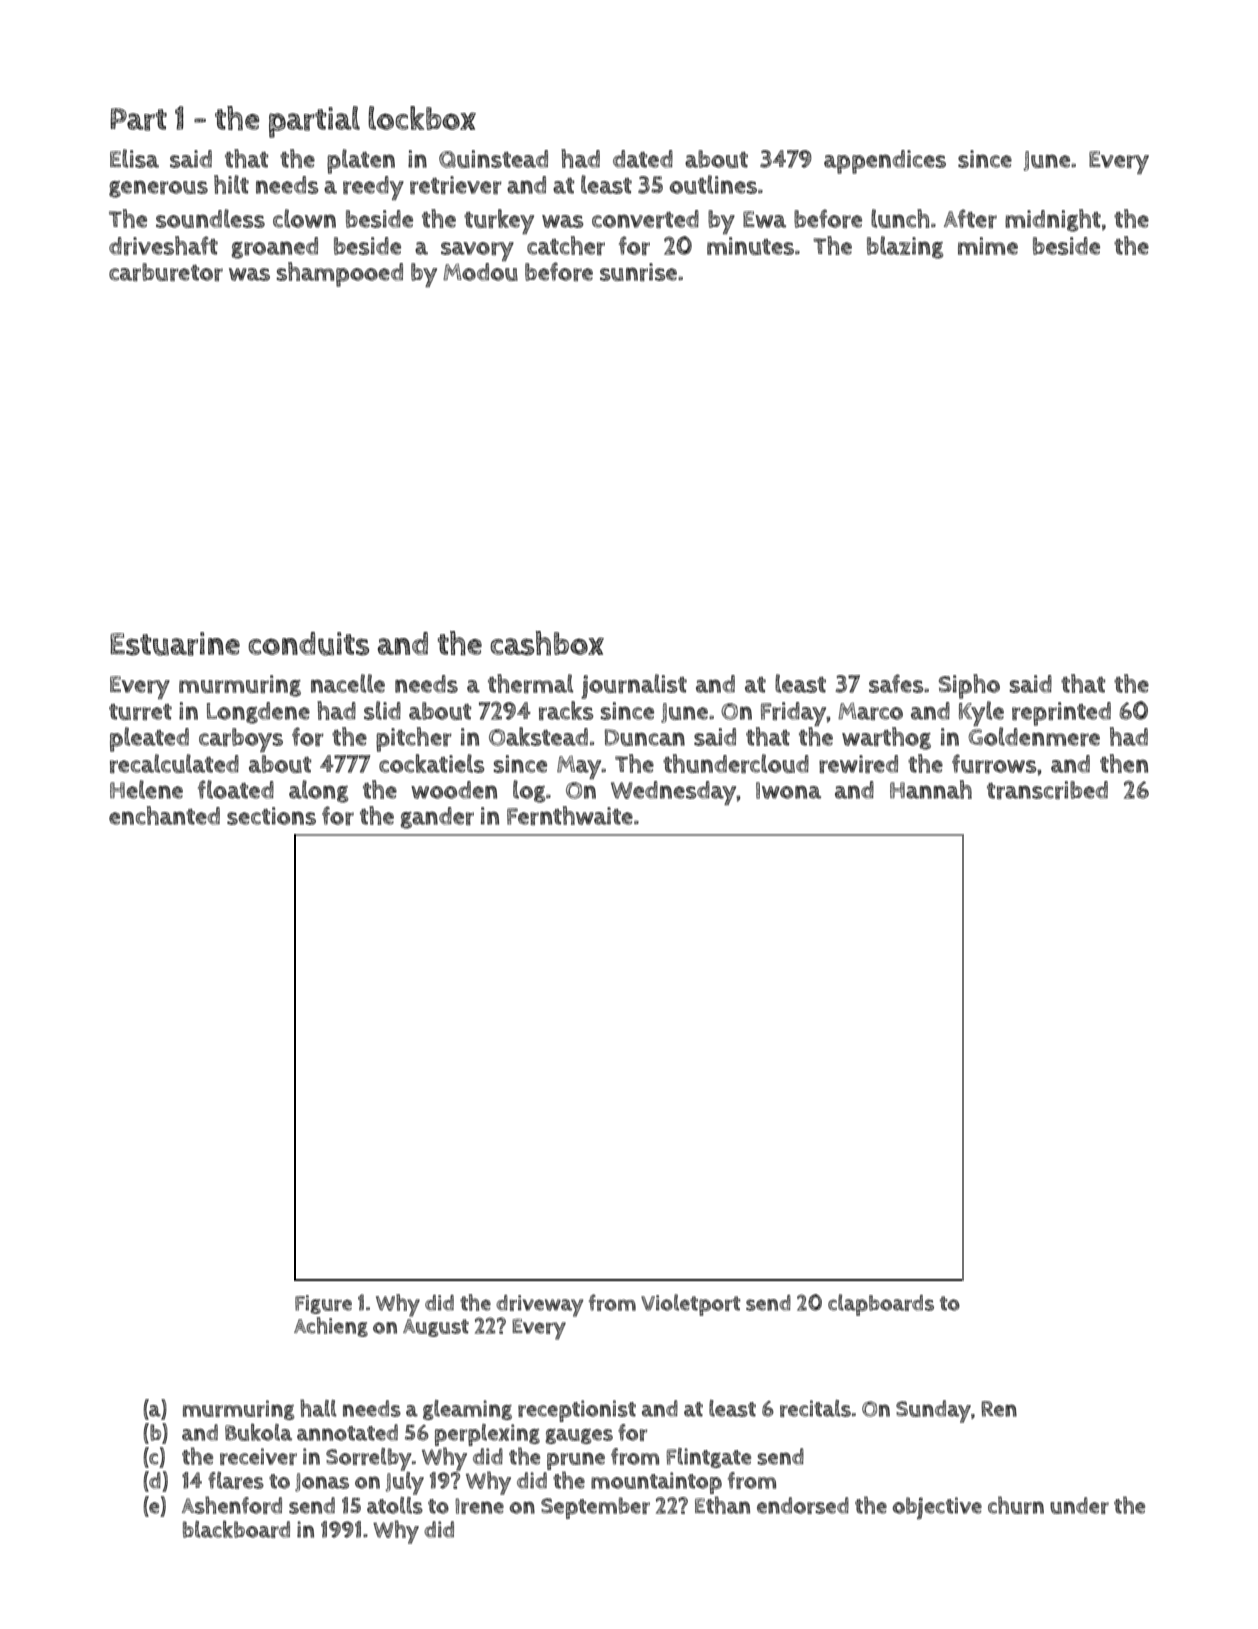  What do you see at coordinates (595, 1508) in the document?
I see `September` at bounding box center [595, 1508].
